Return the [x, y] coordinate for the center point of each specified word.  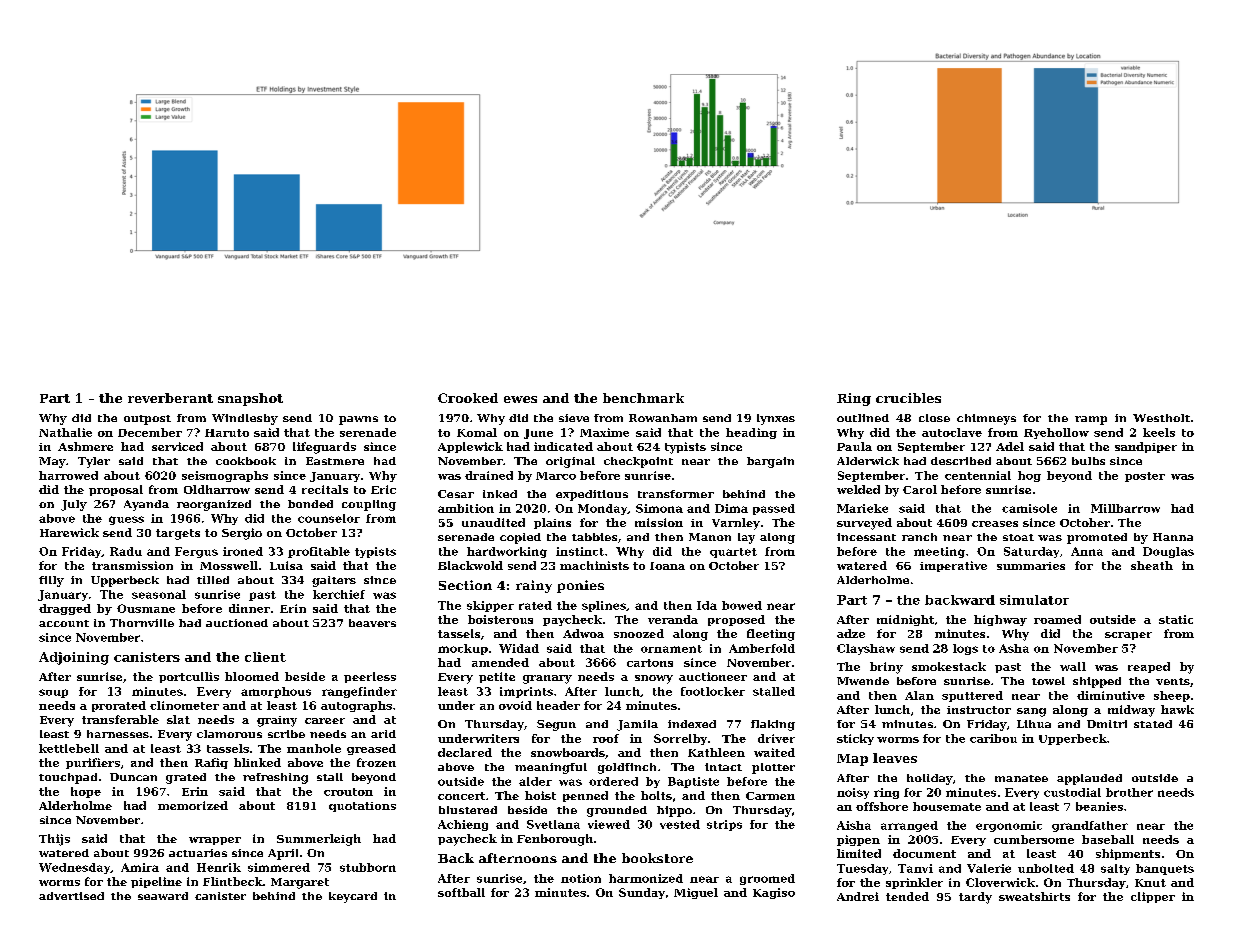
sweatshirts [1034, 896]
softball [461, 892]
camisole [1029, 508]
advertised [71, 896]
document [924, 853]
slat [178, 719]
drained [489, 475]
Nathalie [65, 432]
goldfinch [627, 768]
